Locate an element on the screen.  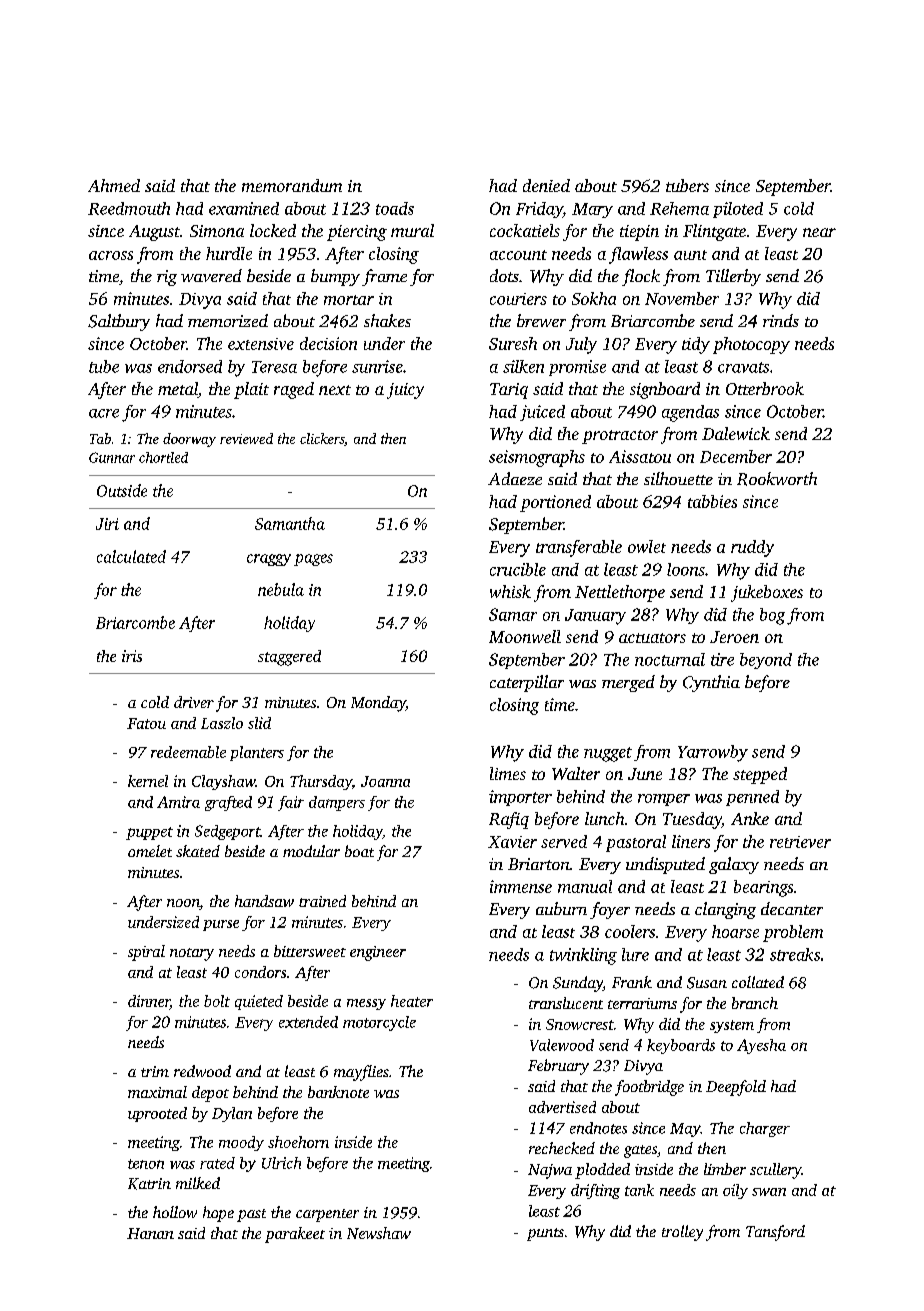
omelet is located at coordinates (150, 851).
